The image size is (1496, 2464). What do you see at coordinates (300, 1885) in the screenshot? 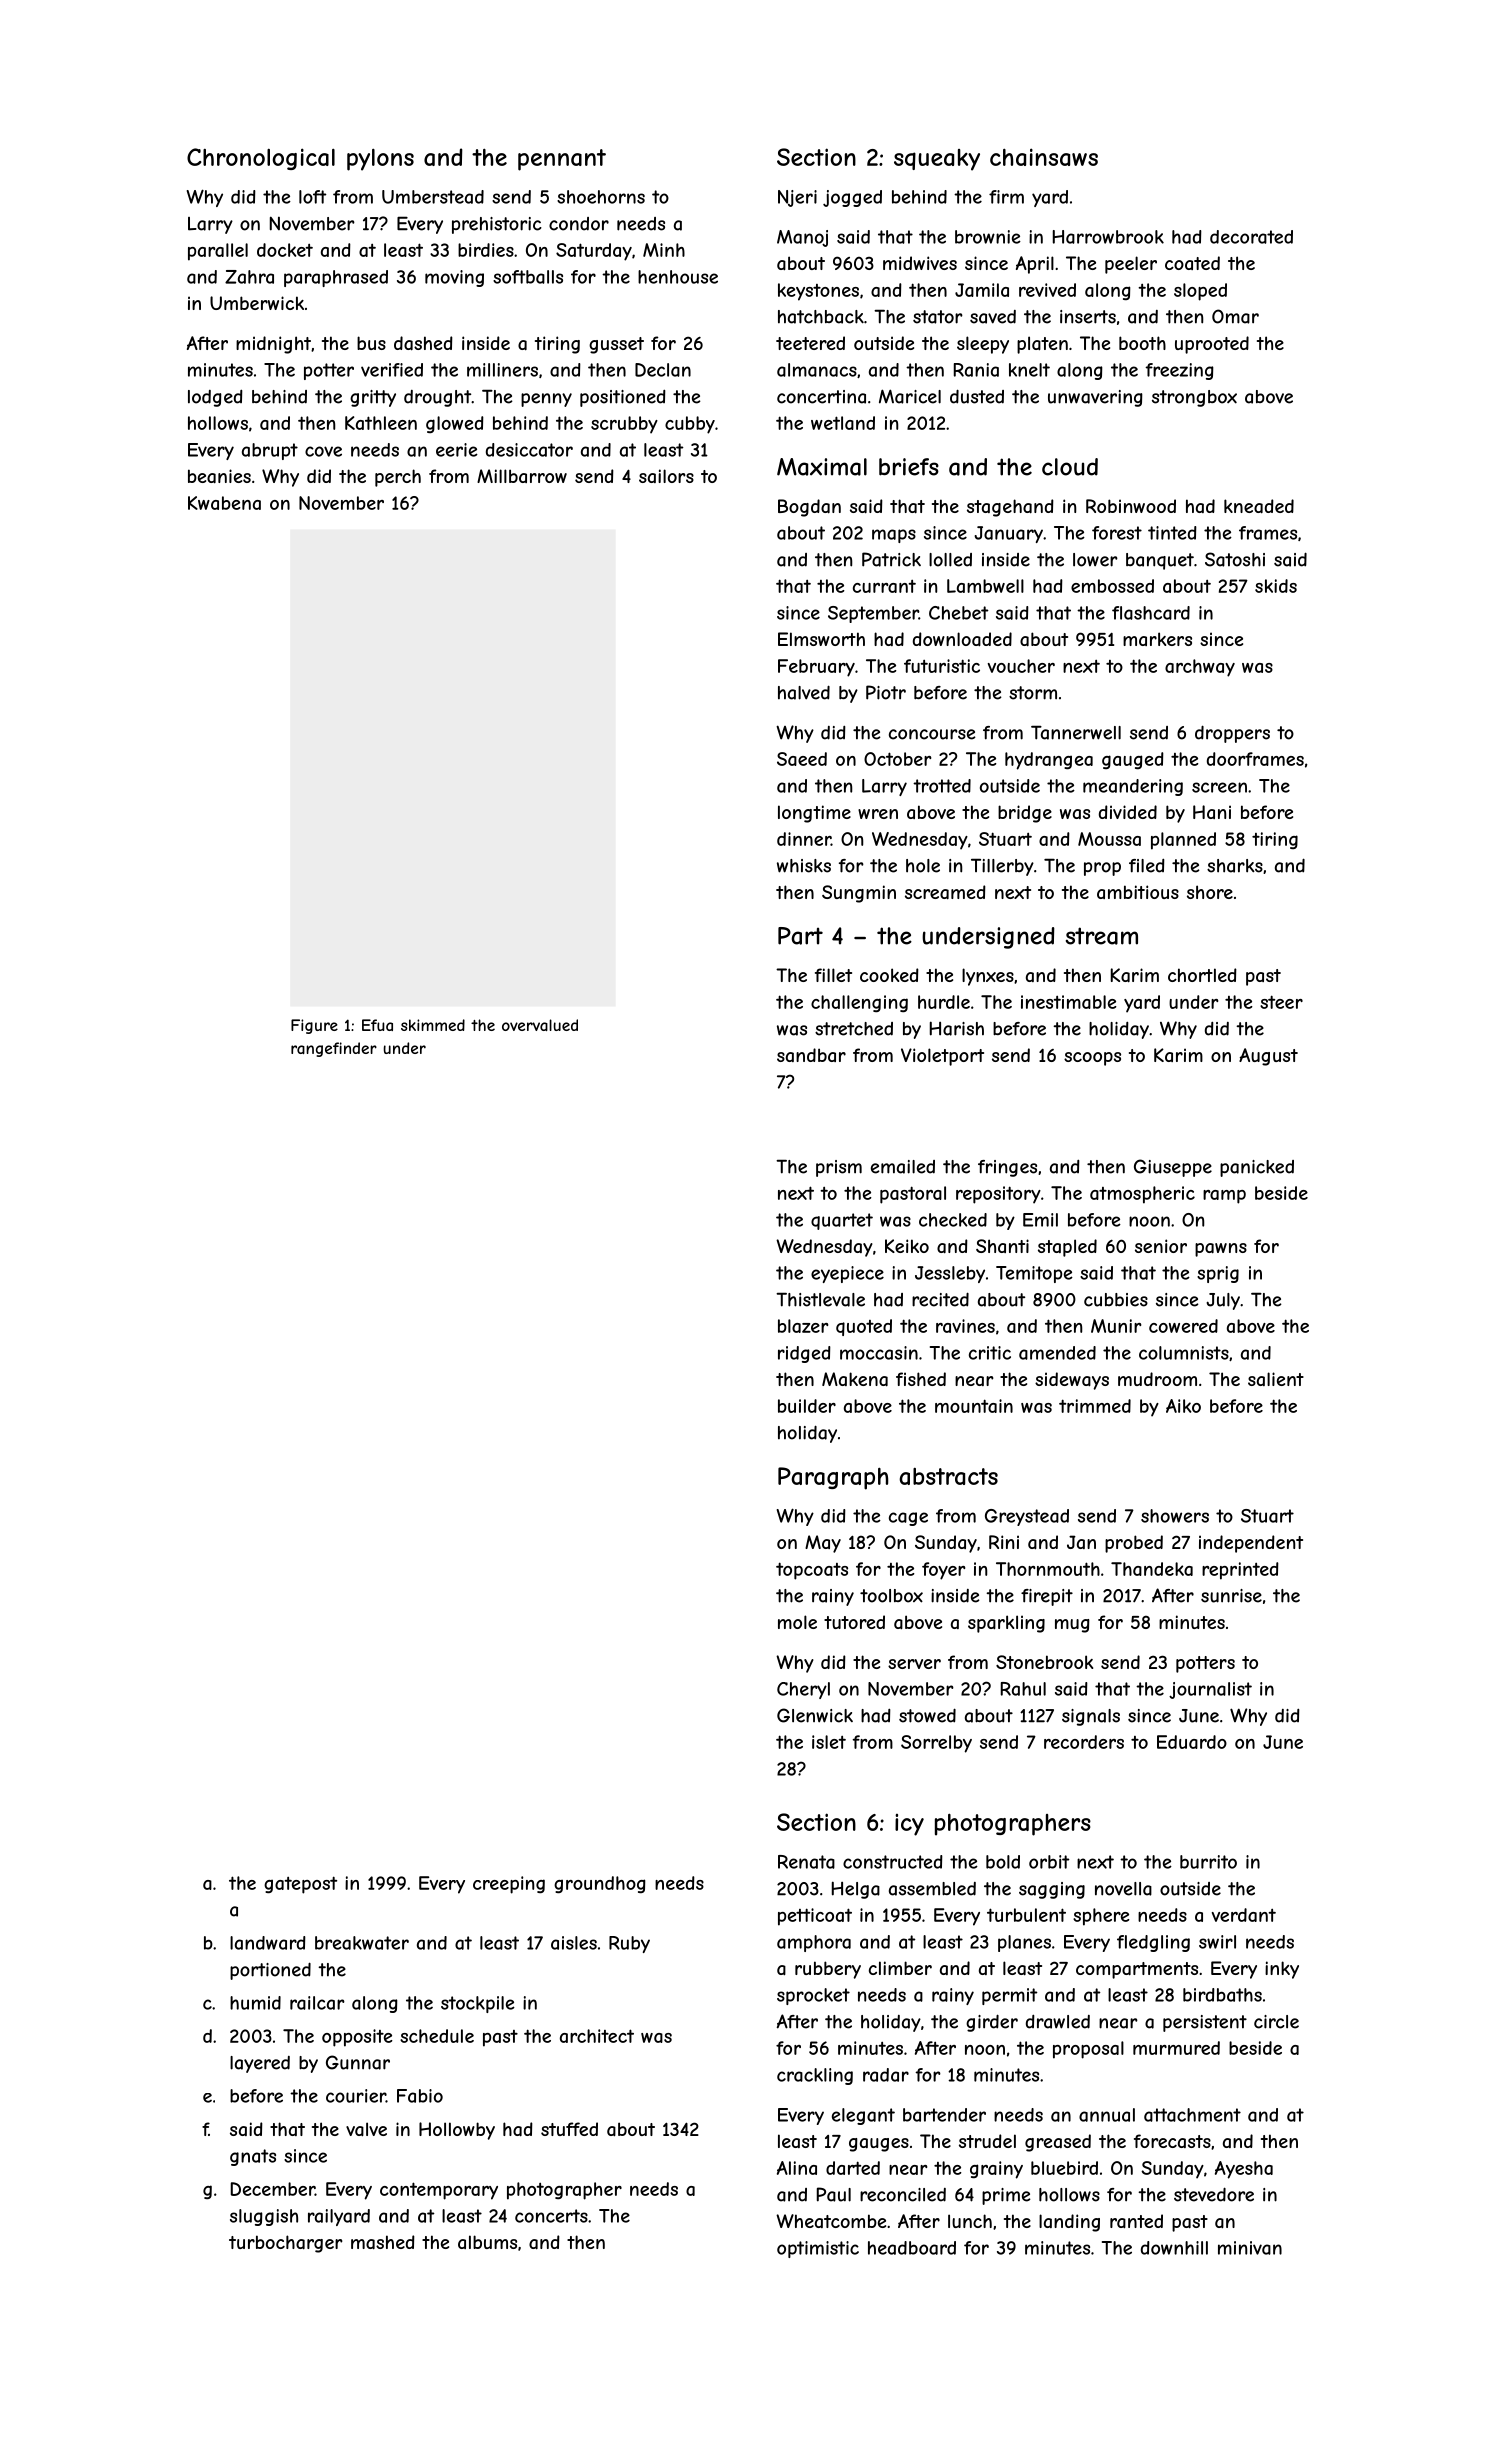
I see `gatepost` at bounding box center [300, 1885].
